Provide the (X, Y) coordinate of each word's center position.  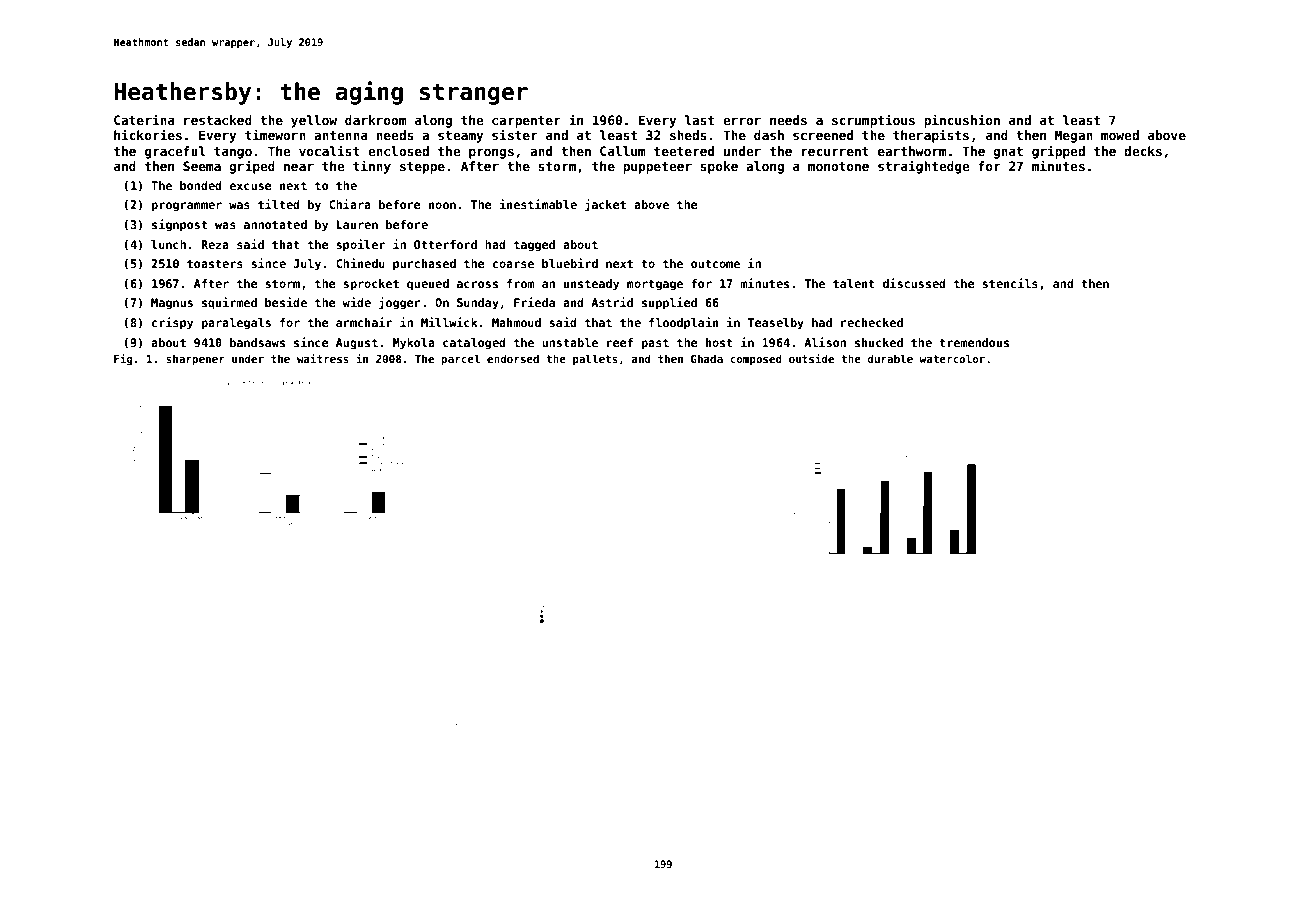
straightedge (924, 167)
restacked (218, 120)
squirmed (229, 303)
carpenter (526, 122)
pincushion (962, 121)
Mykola (414, 344)
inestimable (538, 204)
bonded (201, 185)
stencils (1010, 283)
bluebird (570, 263)
